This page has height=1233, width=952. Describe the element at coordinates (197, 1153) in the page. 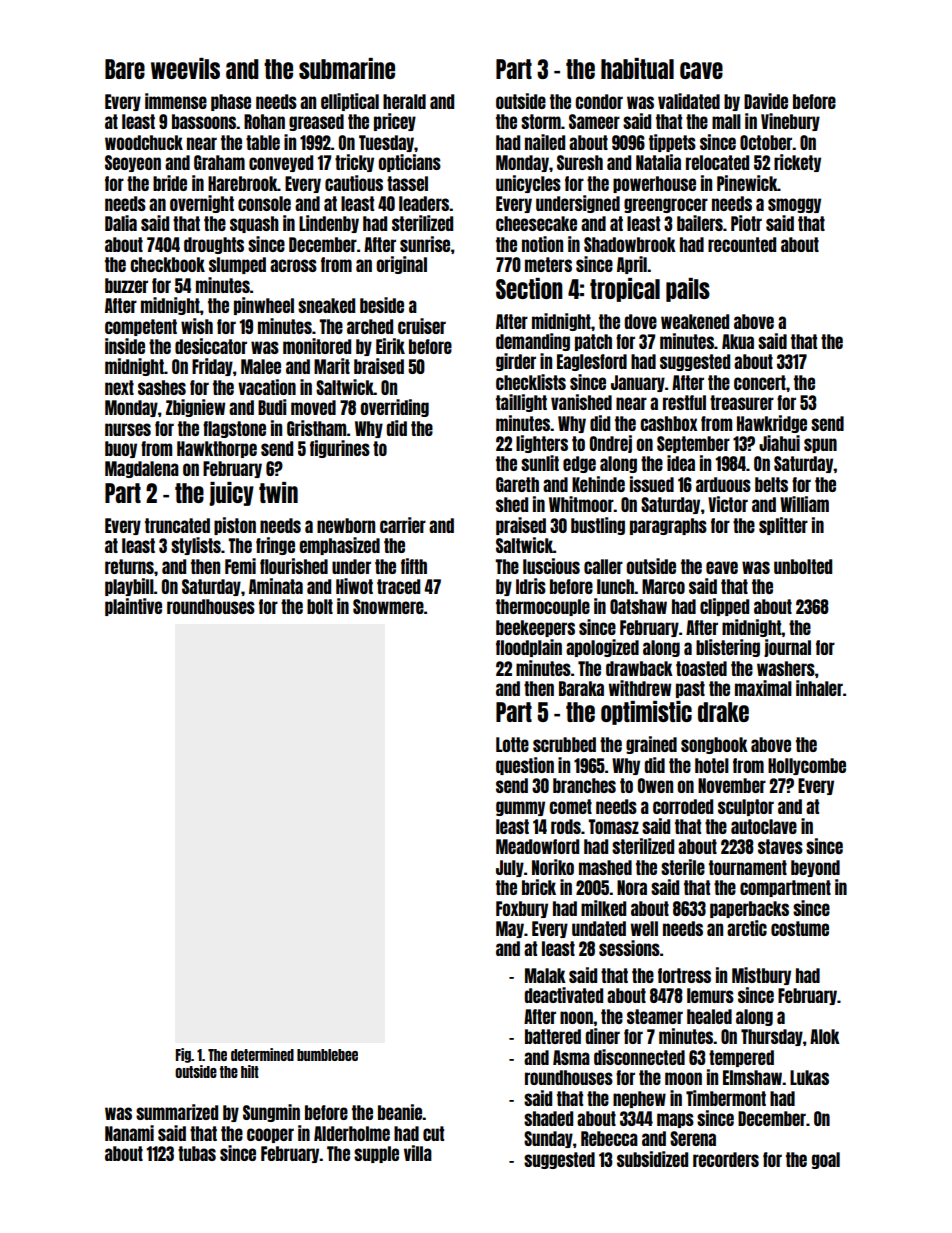

I see `tubas` at that location.
